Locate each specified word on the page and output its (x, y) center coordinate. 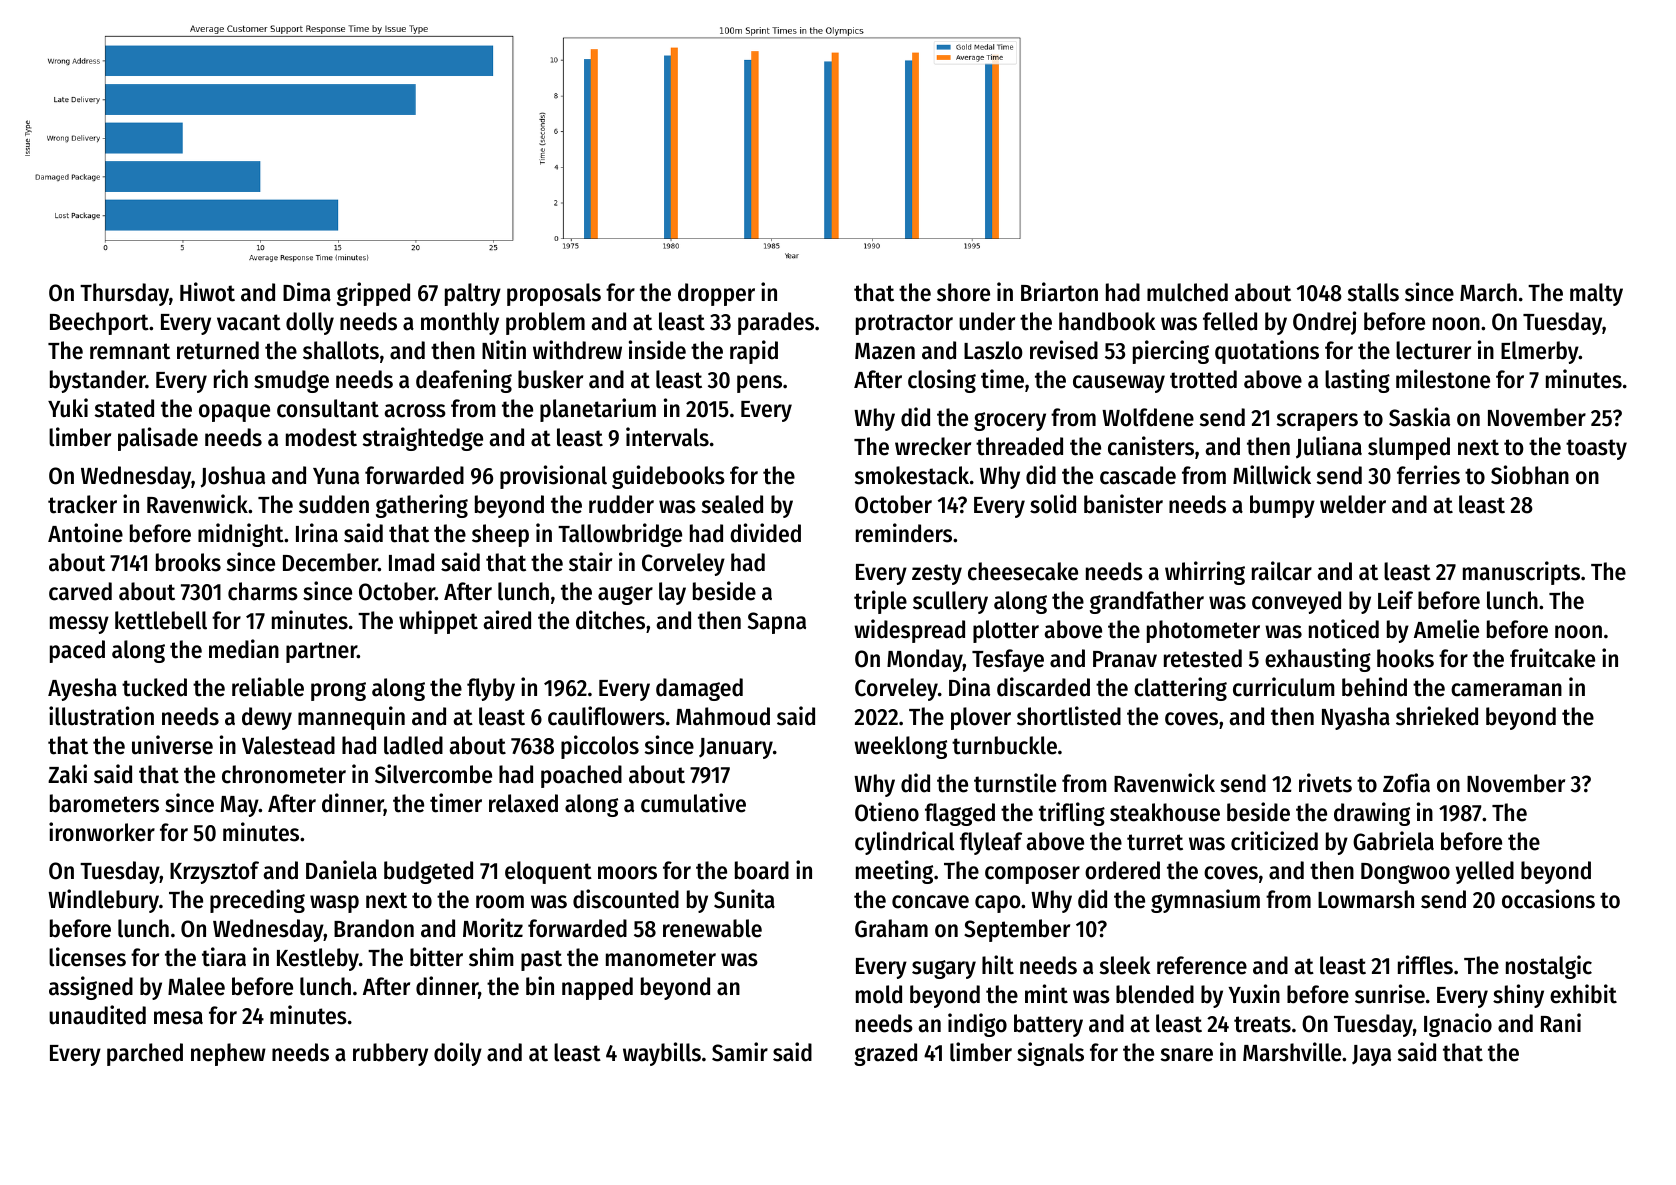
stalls (1373, 292)
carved (80, 591)
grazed (885, 1054)
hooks (1405, 658)
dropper (716, 294)
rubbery (390, 1054)
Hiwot (207, 292)
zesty (937, 574)
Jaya (1371, 1055)
